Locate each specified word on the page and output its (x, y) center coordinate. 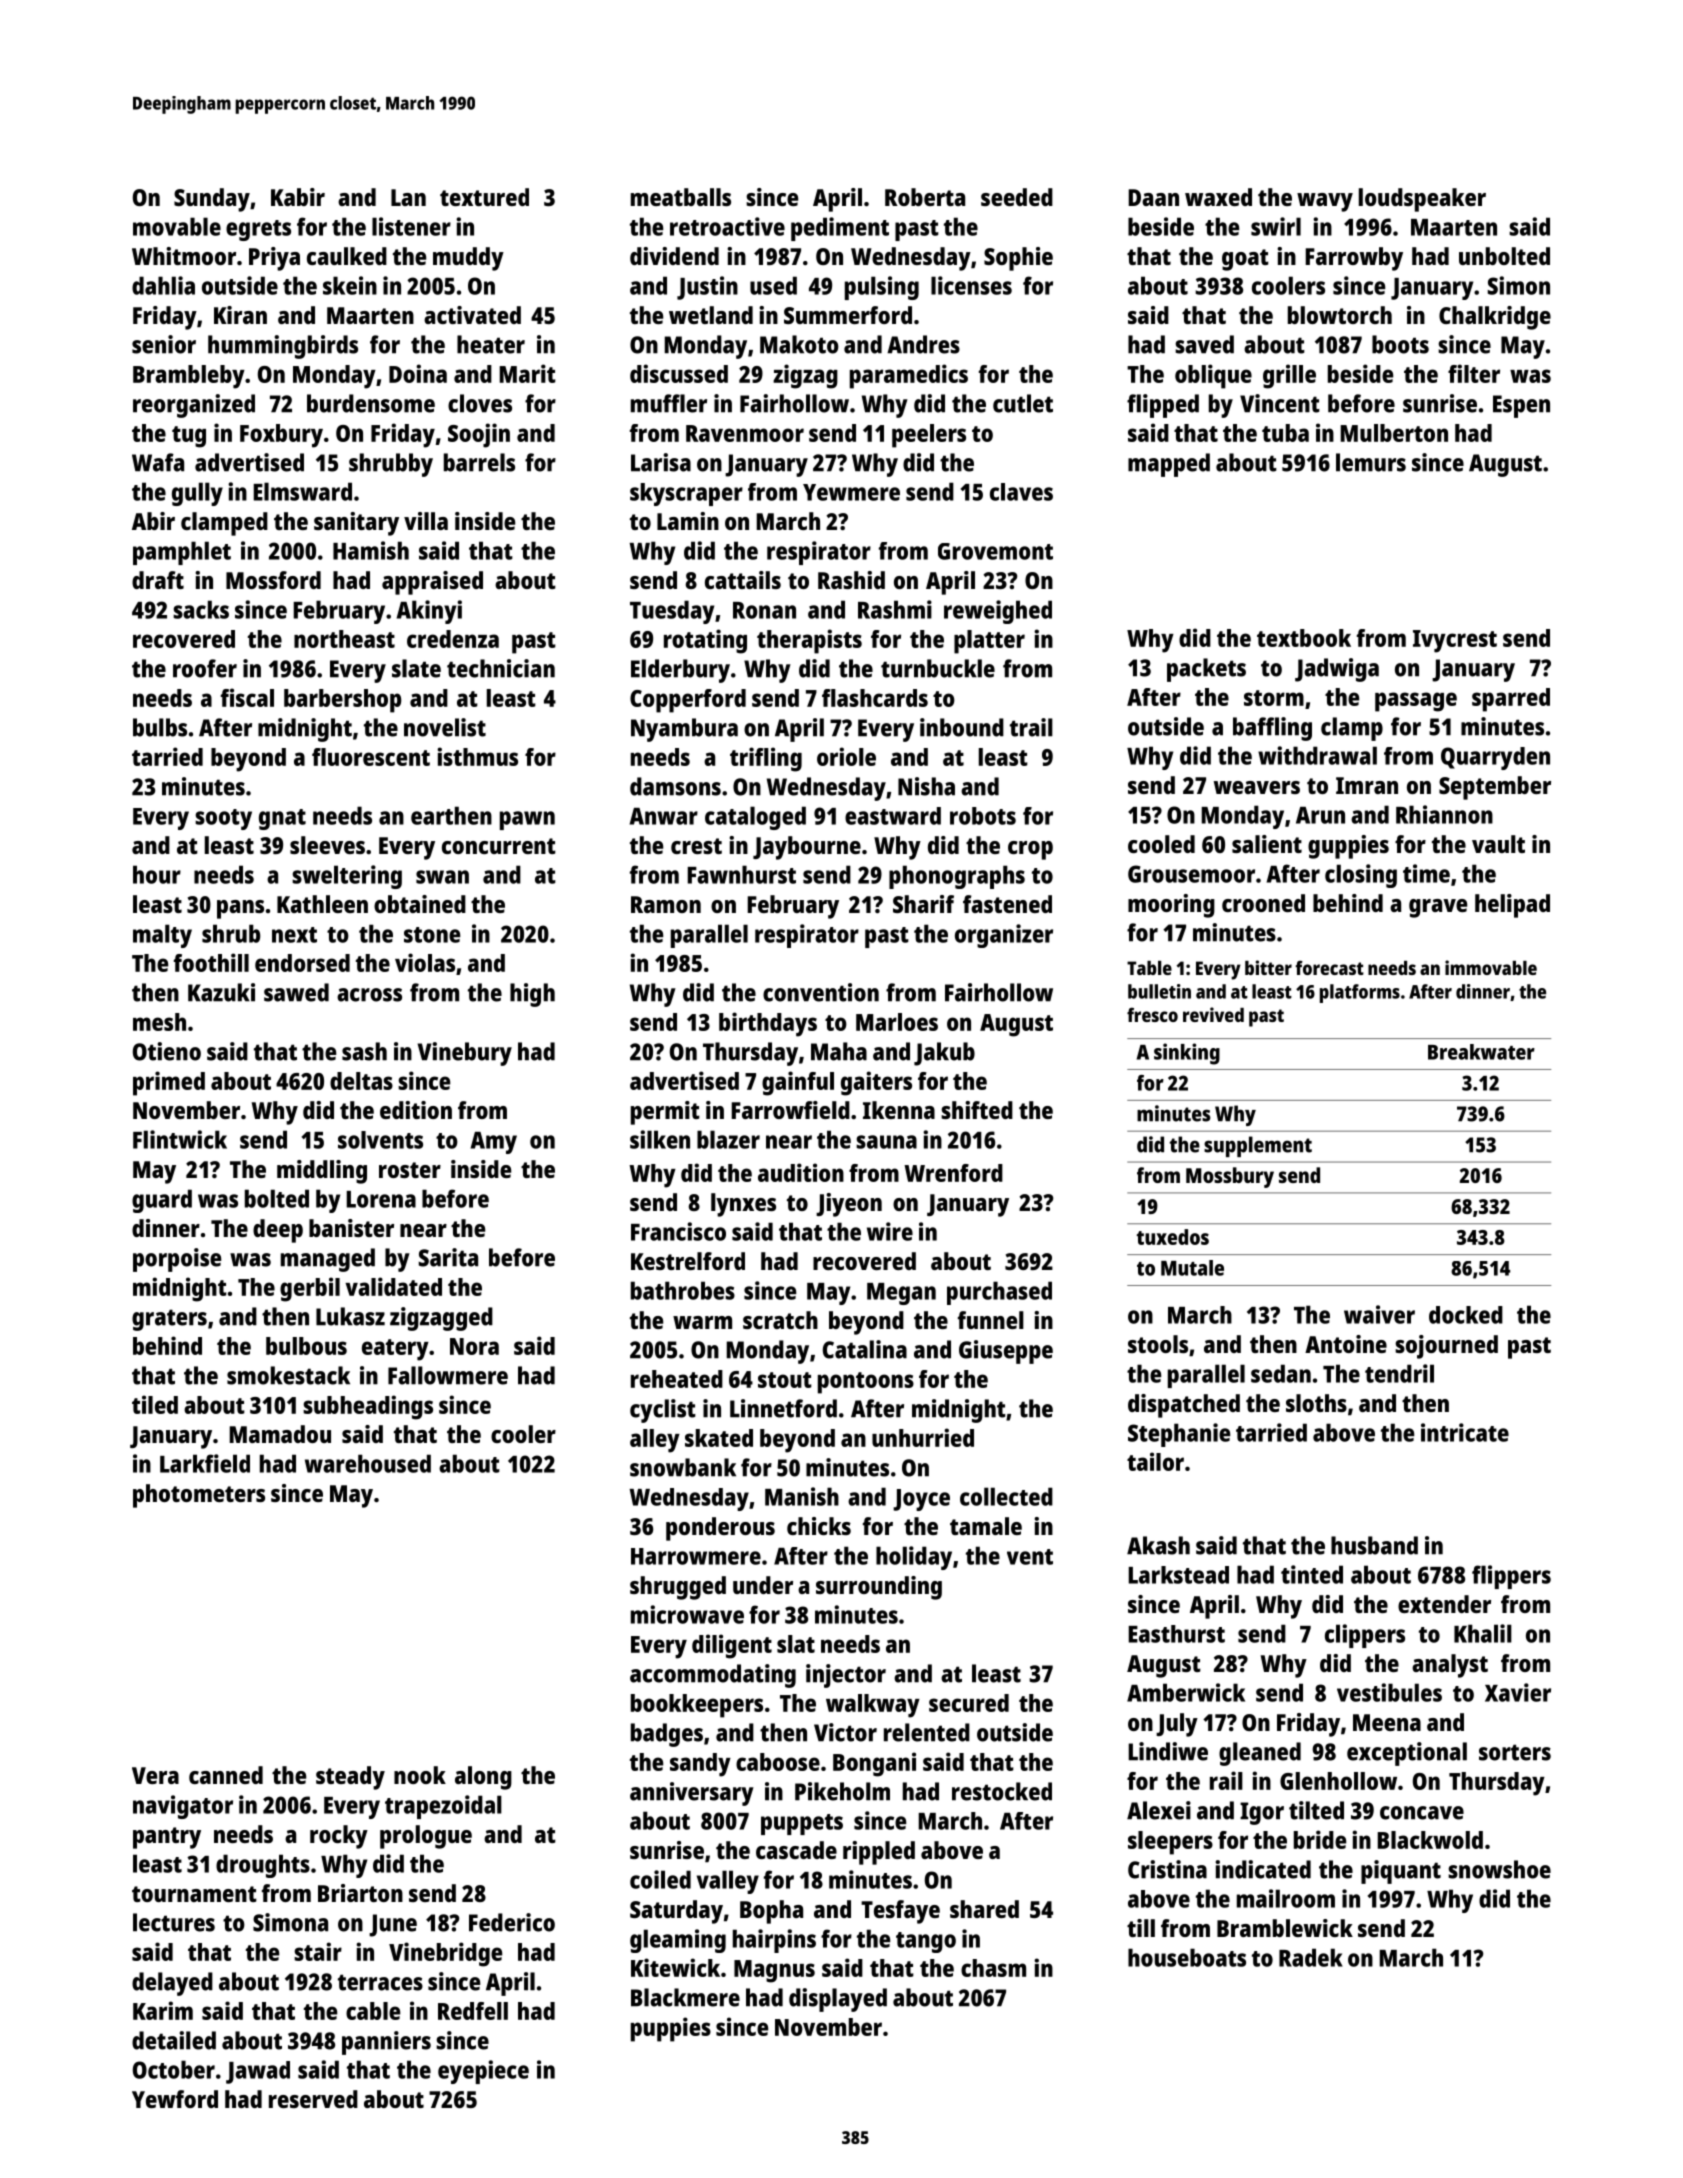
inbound (962, 727)
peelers (929, 436)
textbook (1304, 638)
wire (890, 1231)
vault (1498, 844)
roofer (205, 668)
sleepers (1170, 1843)
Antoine (1346, 1344)
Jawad (258, 2072)
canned (226, 1775)
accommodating (713, 1676)
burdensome (371, 403)
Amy (494, 1143)
